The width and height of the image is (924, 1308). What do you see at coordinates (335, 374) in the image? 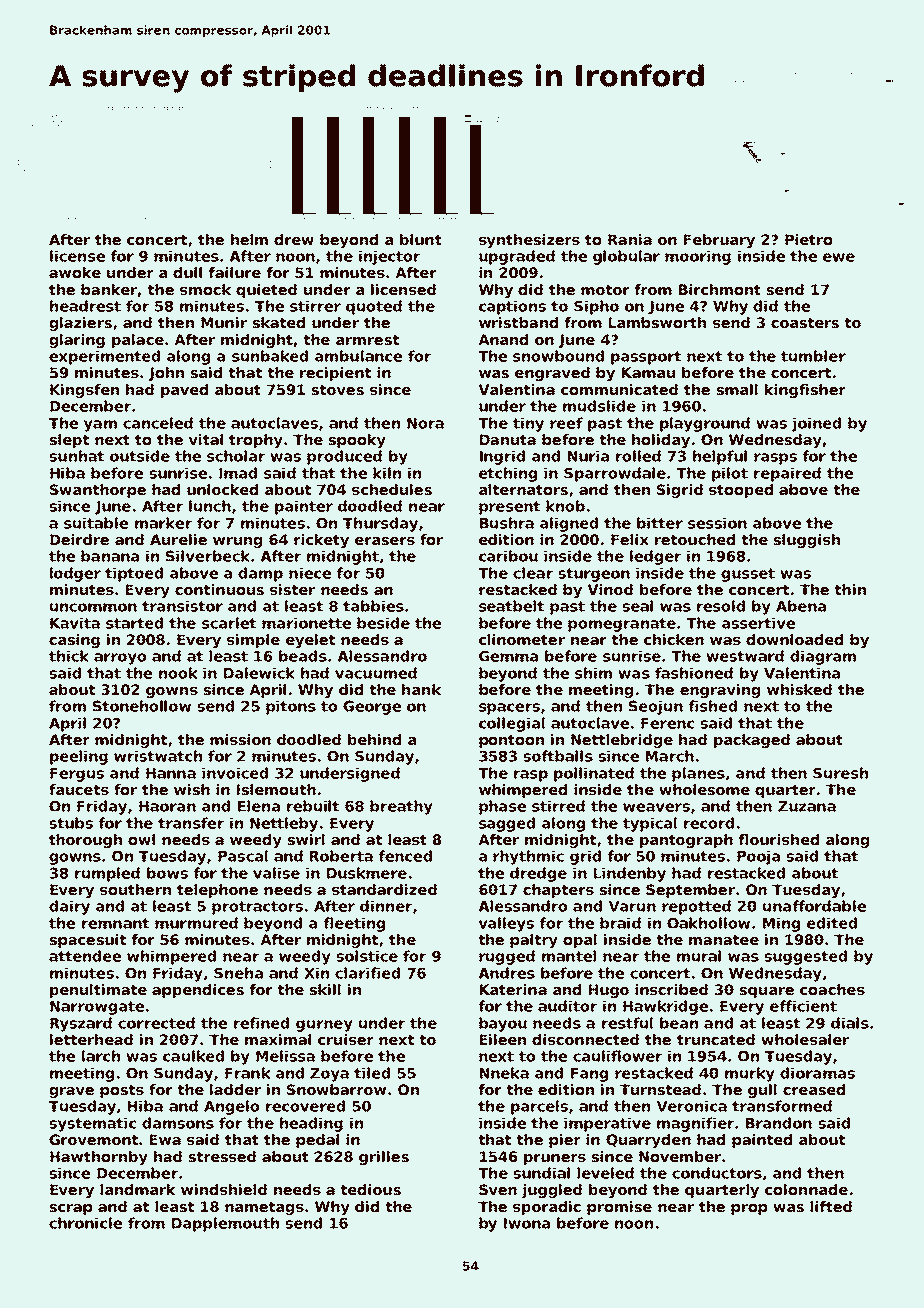
I see `recipient` at bounding box center [335, 374].
